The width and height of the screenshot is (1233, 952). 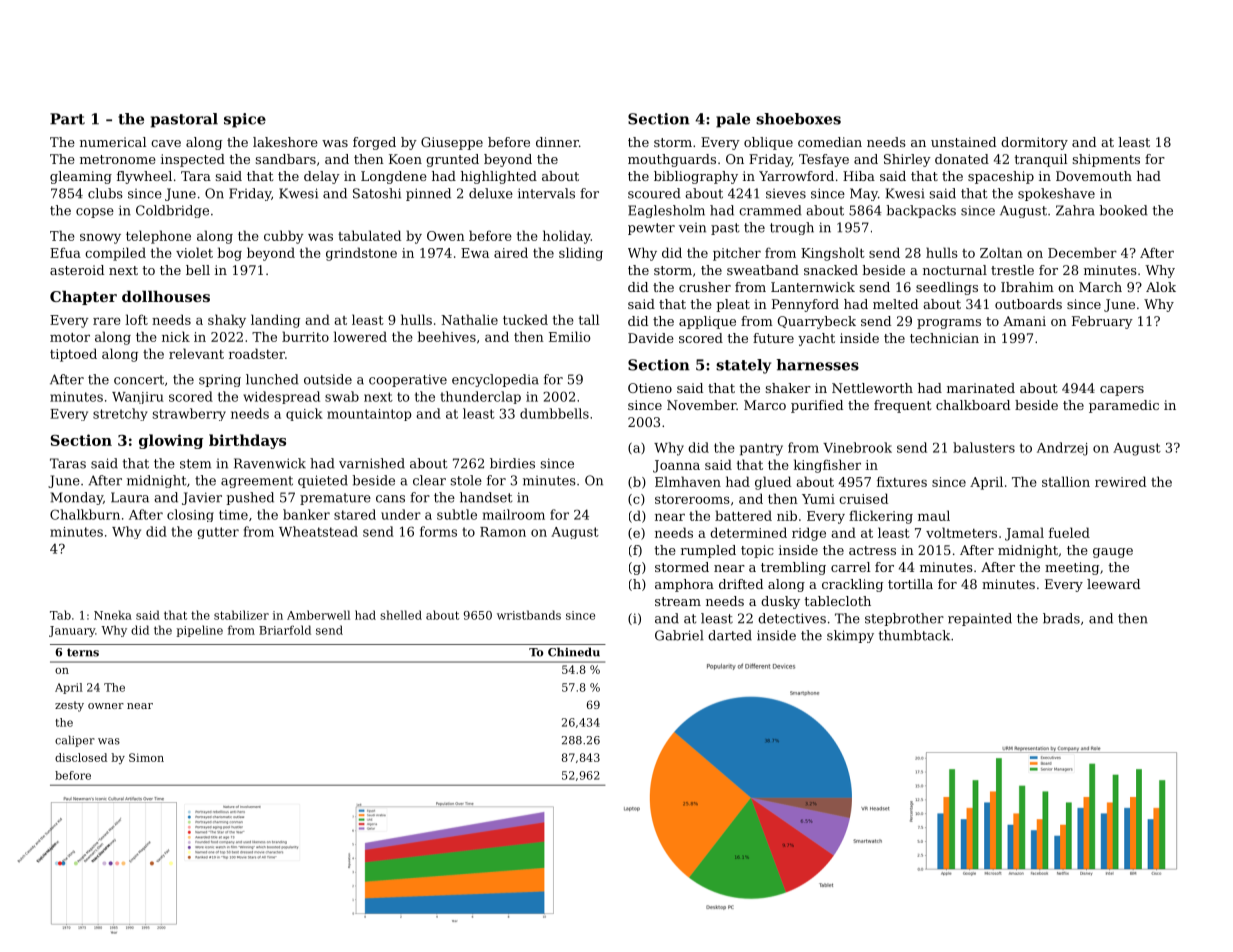 What do you see at coordinates (401, 615) in the screenshot?
I see `shelled` at bounding box center [401, 615].
